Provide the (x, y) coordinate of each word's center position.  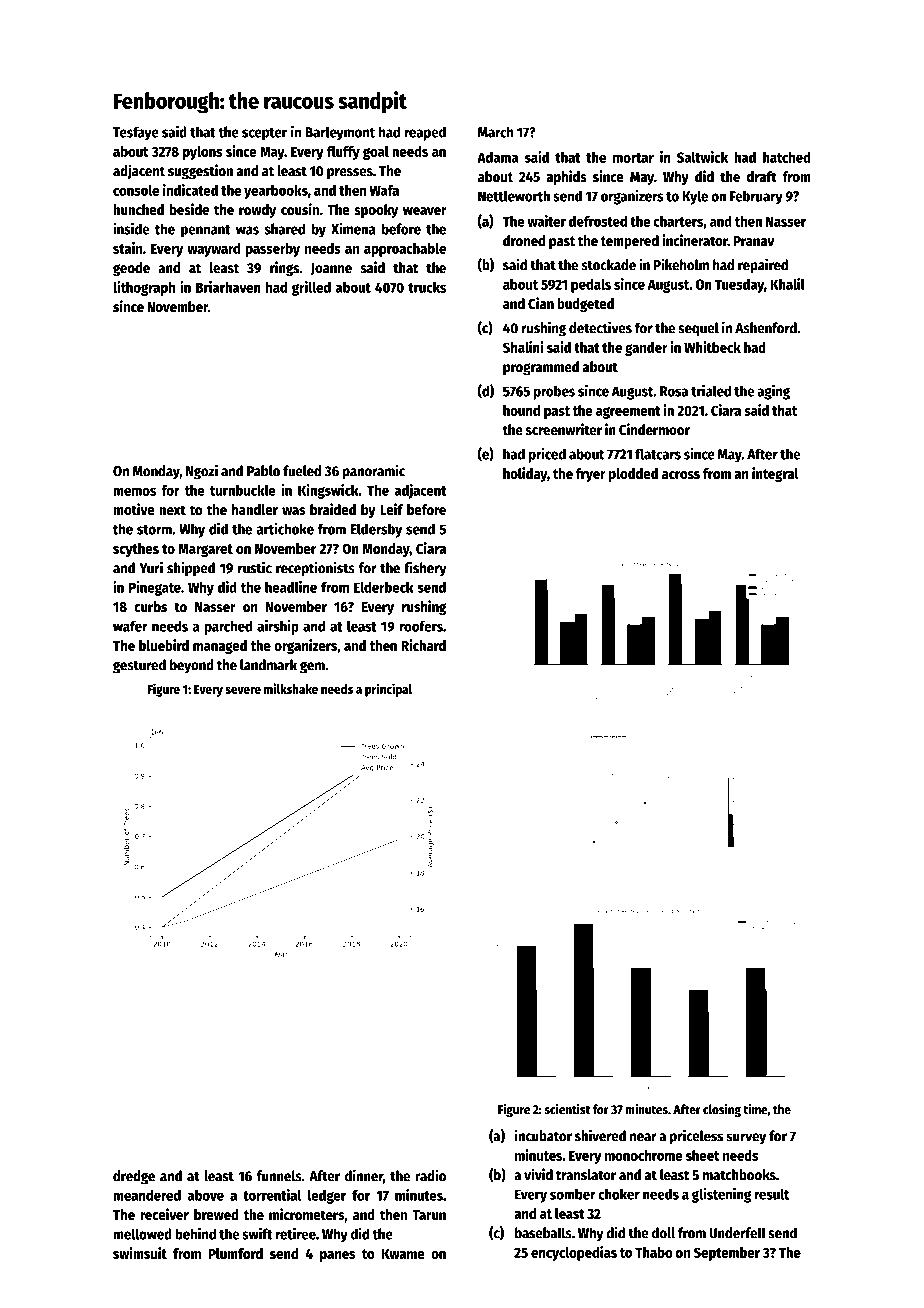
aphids (566, 177)
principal (388, 690)
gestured (139, 666)
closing (722, 1110)
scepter (264, 134)
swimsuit (140, 1253)
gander (646, 349)
